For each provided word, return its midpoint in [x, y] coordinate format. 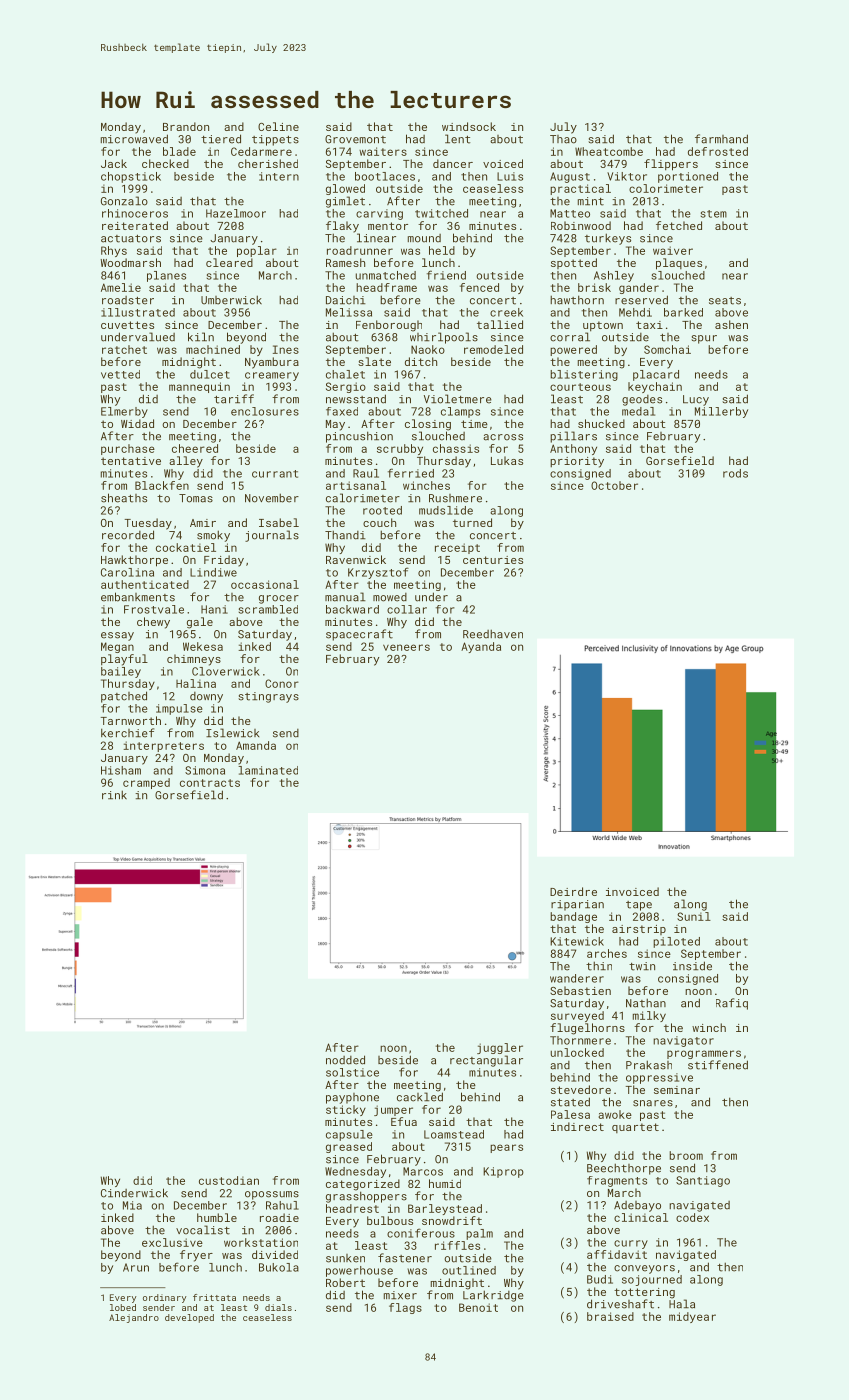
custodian [229, 1180]
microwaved [134, 139]
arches [607, 953]
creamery [272, 376]
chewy [153, 623]
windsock [469, 126]
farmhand [721, 139]
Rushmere [455, 498]
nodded [345, 1060]
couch [379, 522]
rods [735, 473]
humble [217, 1217]
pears [506, 1148]
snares [653, 1103]
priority [577, 462]
